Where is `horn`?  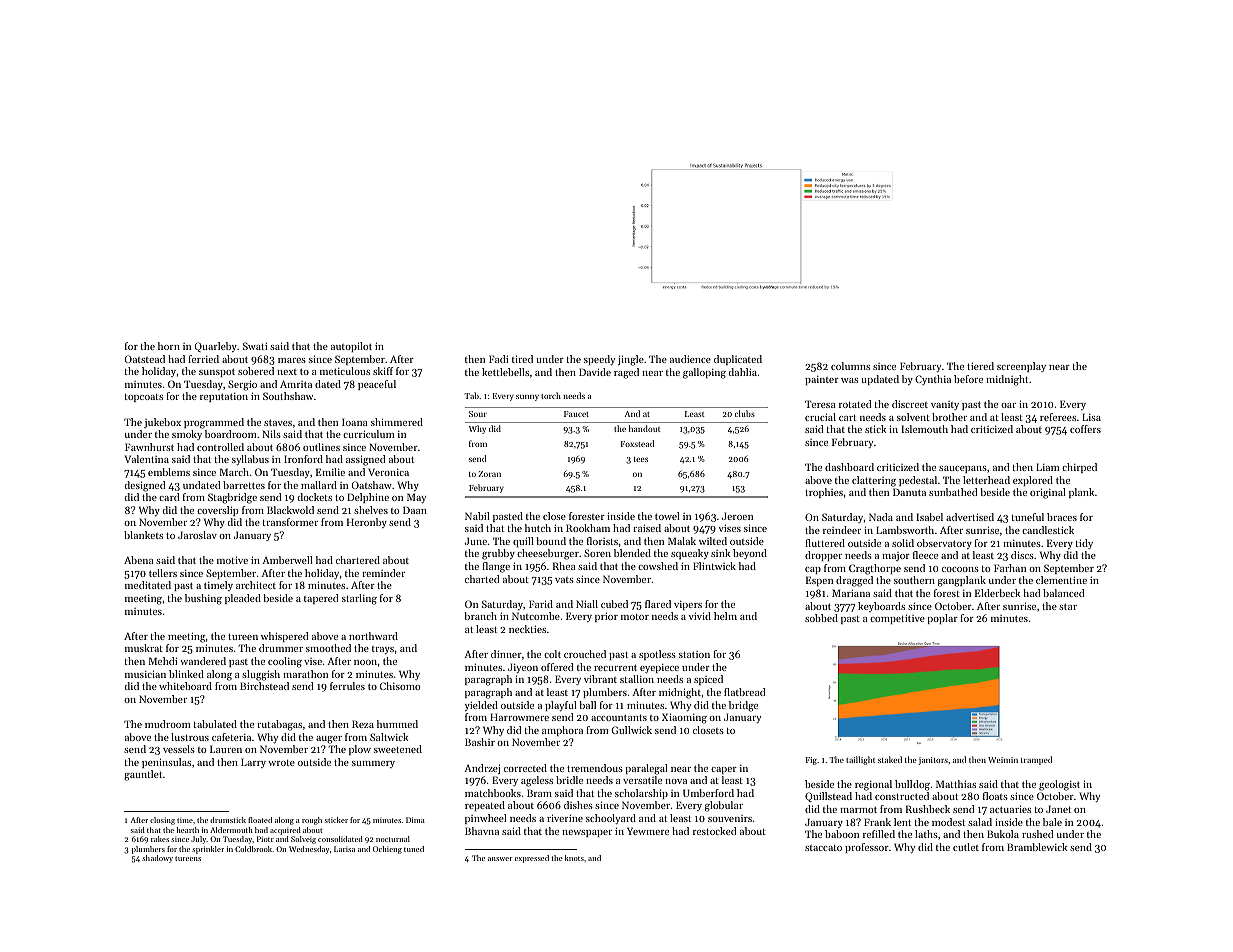
horn is located at coordinates (169, 346).
